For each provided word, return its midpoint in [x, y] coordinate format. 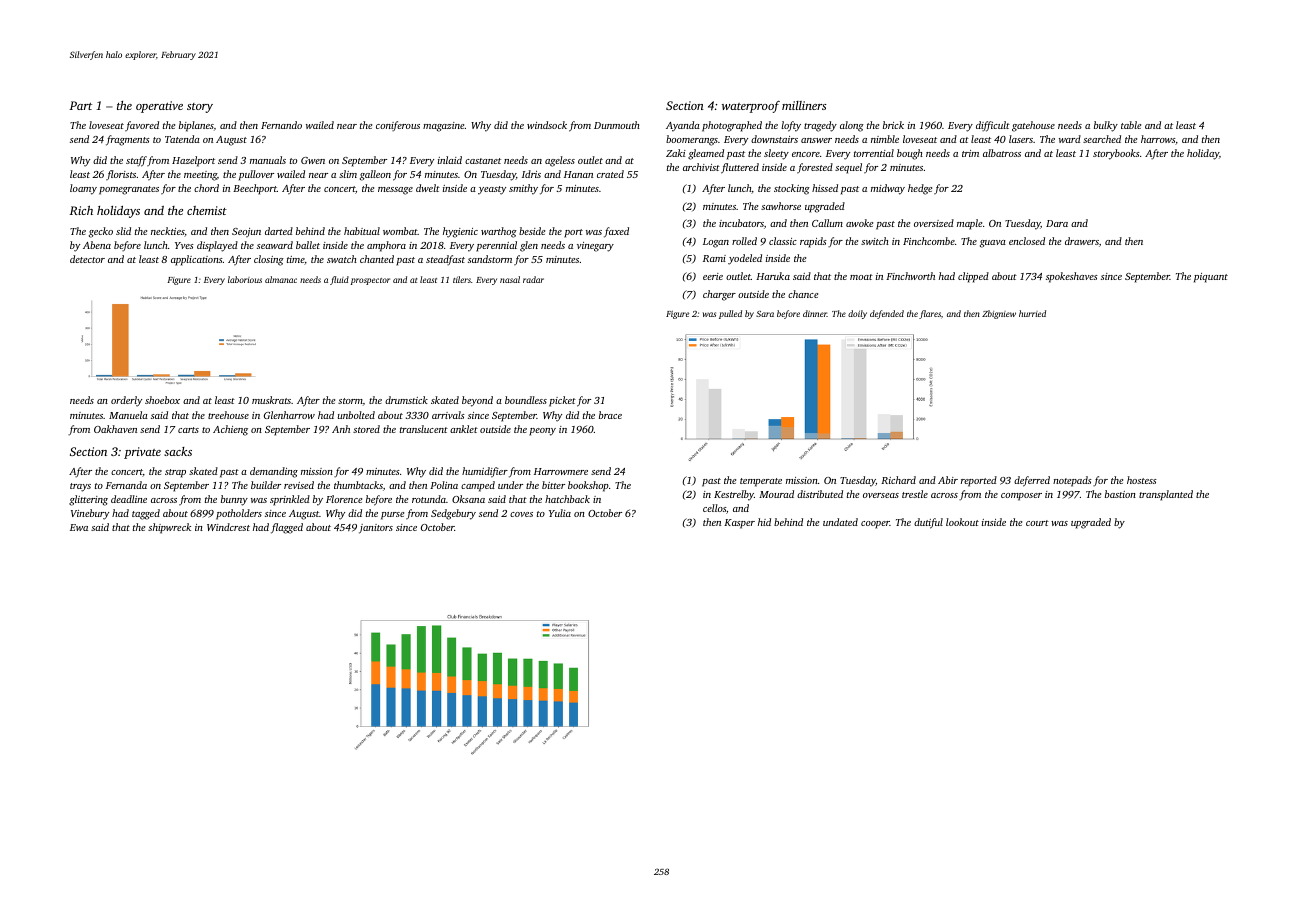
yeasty [492, 190]
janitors [376, 529]
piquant [1211, 278]
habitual [362, 231]
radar [533, 279]
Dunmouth [617, 125]
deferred [1032, 481]
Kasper [739, 524]
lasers [1021, 139]
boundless [526, 400]
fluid [339, 280]
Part [80, 105]
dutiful [928, 523]
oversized [934, 223]
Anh [341, 429]
